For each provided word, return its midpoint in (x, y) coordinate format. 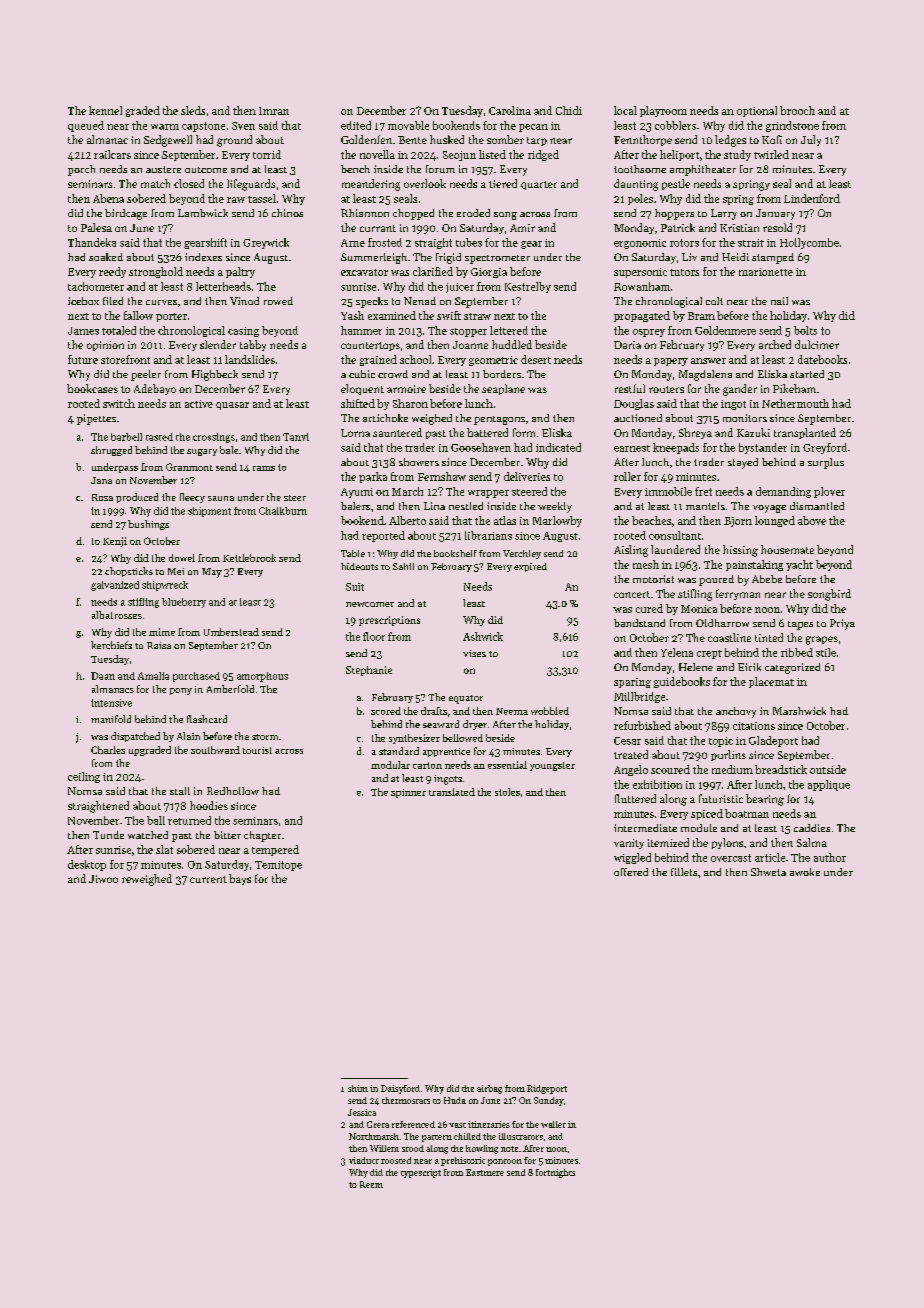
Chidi (569, 110)
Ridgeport (547, 1089)
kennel (105, 110)
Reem (371, 1184)
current (208, 879)
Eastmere (485, 1172)
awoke (805, 872)
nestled (466, 506)
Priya (842, 624)
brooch (797, 110)
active (199, 404)
